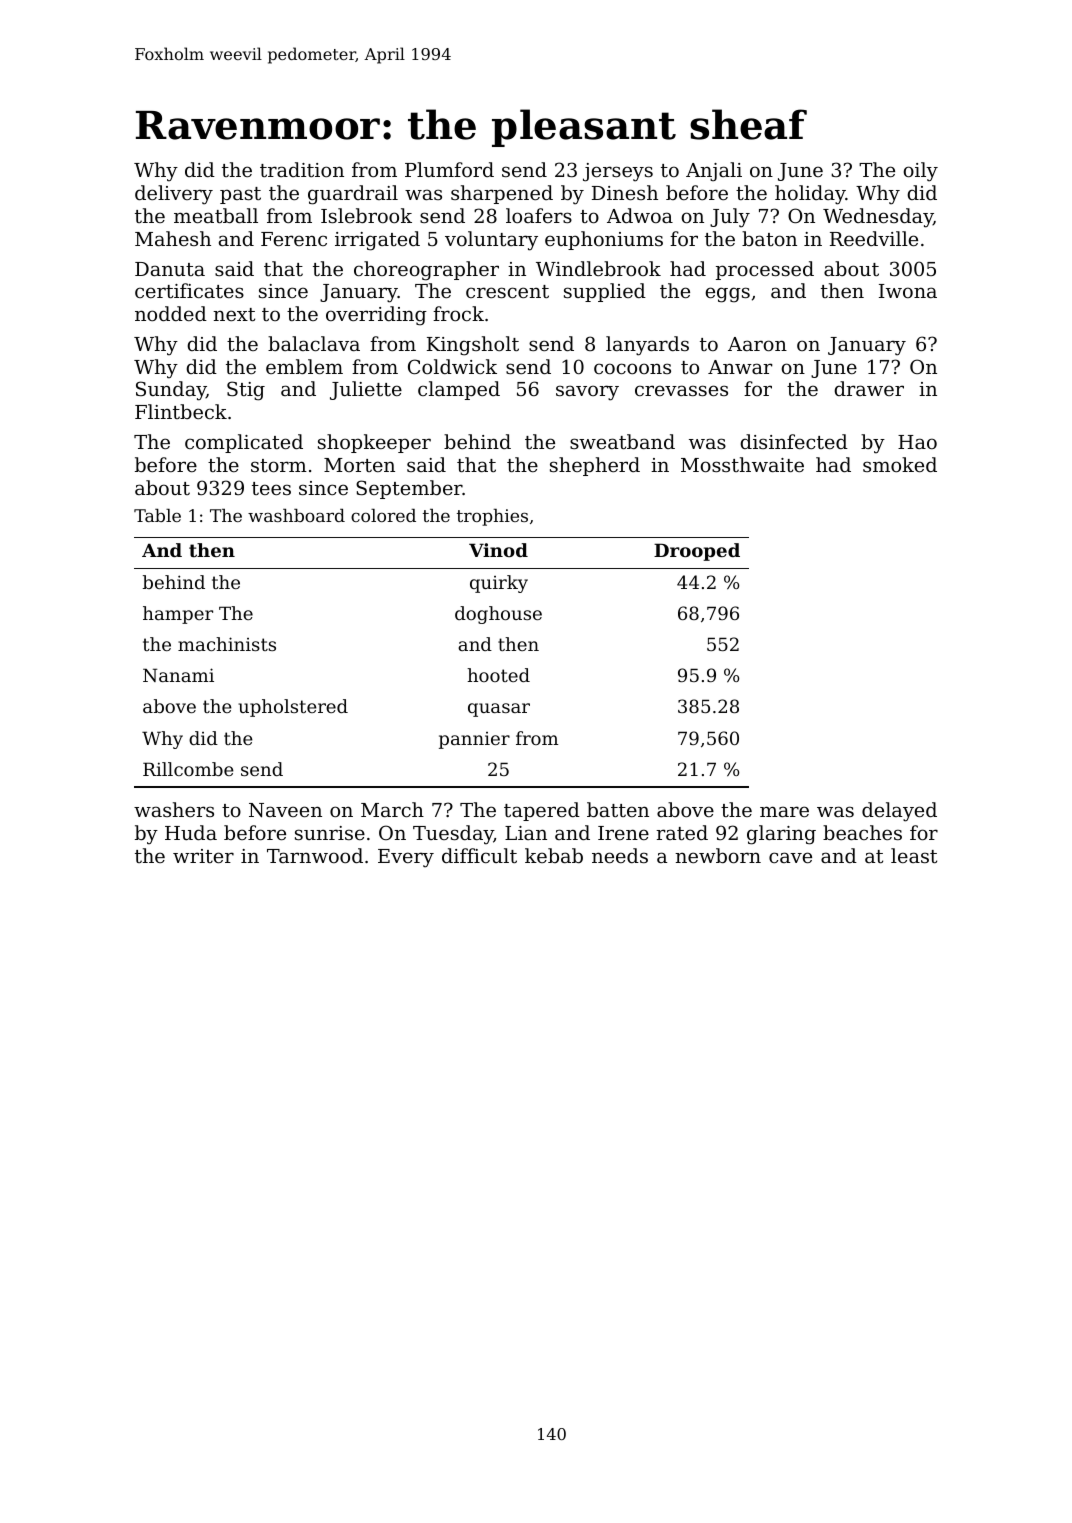  What do you see at coordinates (625, 192) in the screenshot?
I see `Dinesh` at bounding box center [625, 192].
